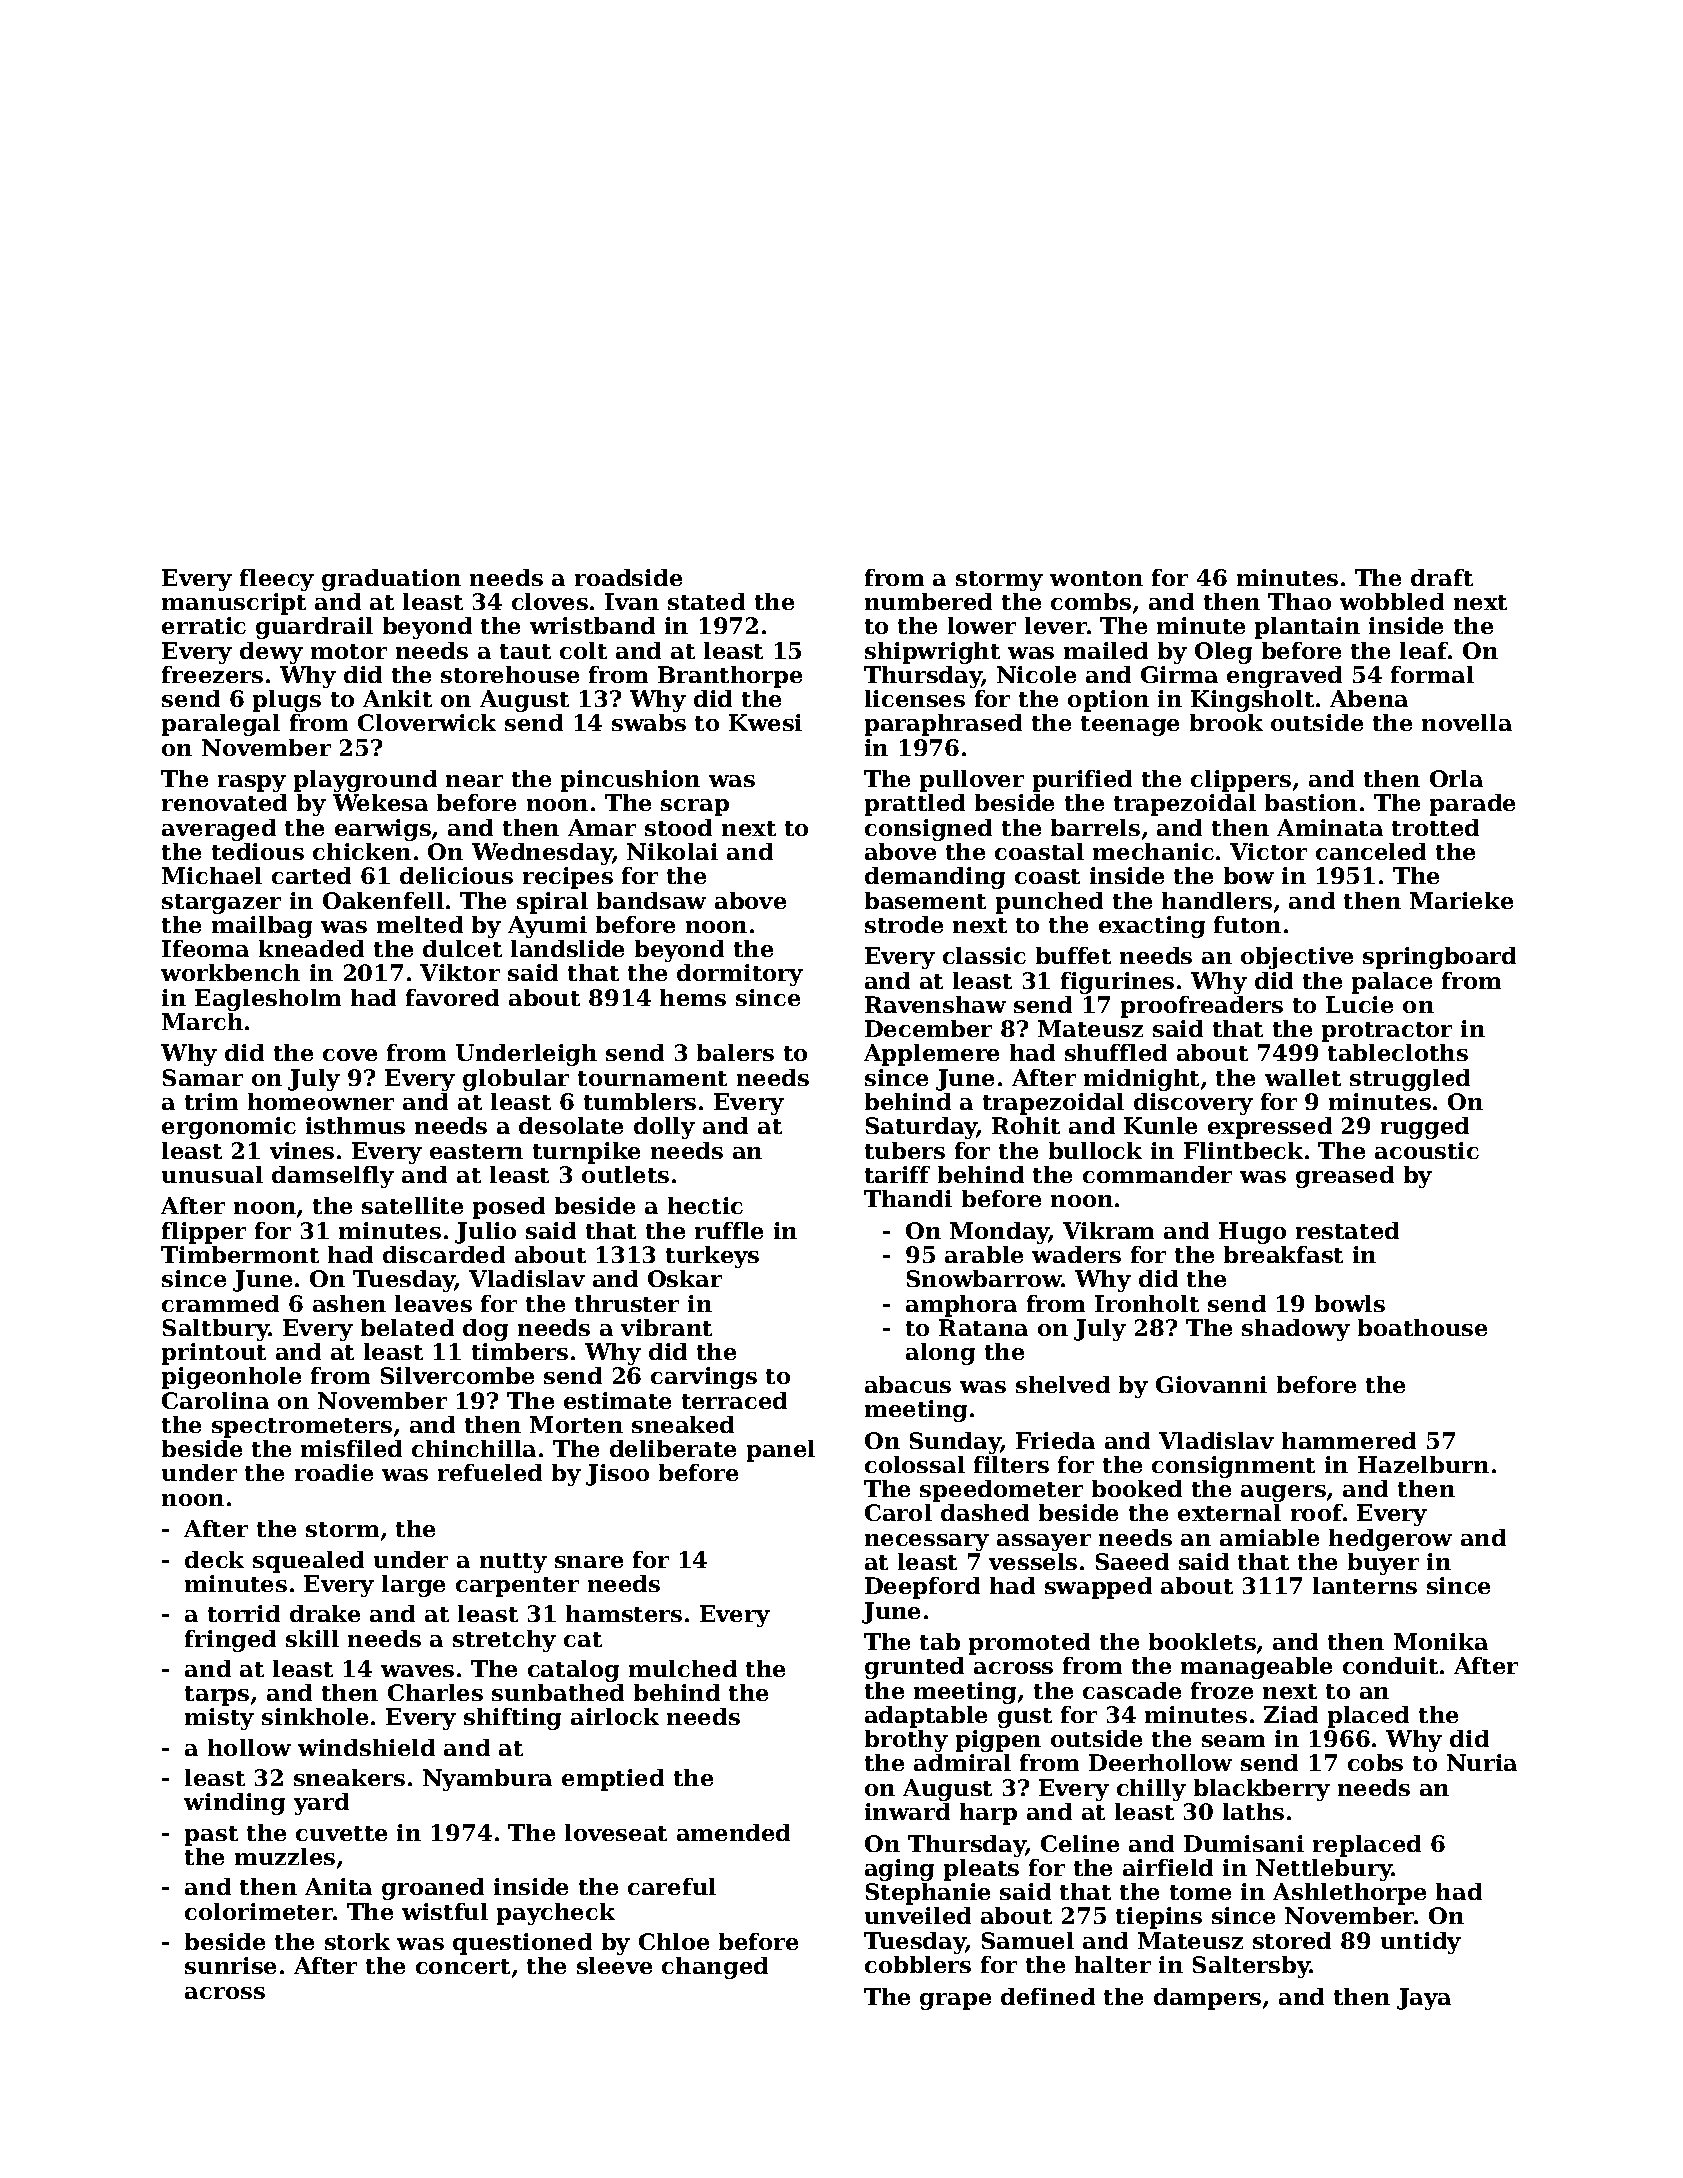 Image resolution: width=1683 pixels, height=2178 pixels. What do you see at coordinates (955, 2001) in the screenshot?
I see `grape` at bounding box center [955, 2001].
